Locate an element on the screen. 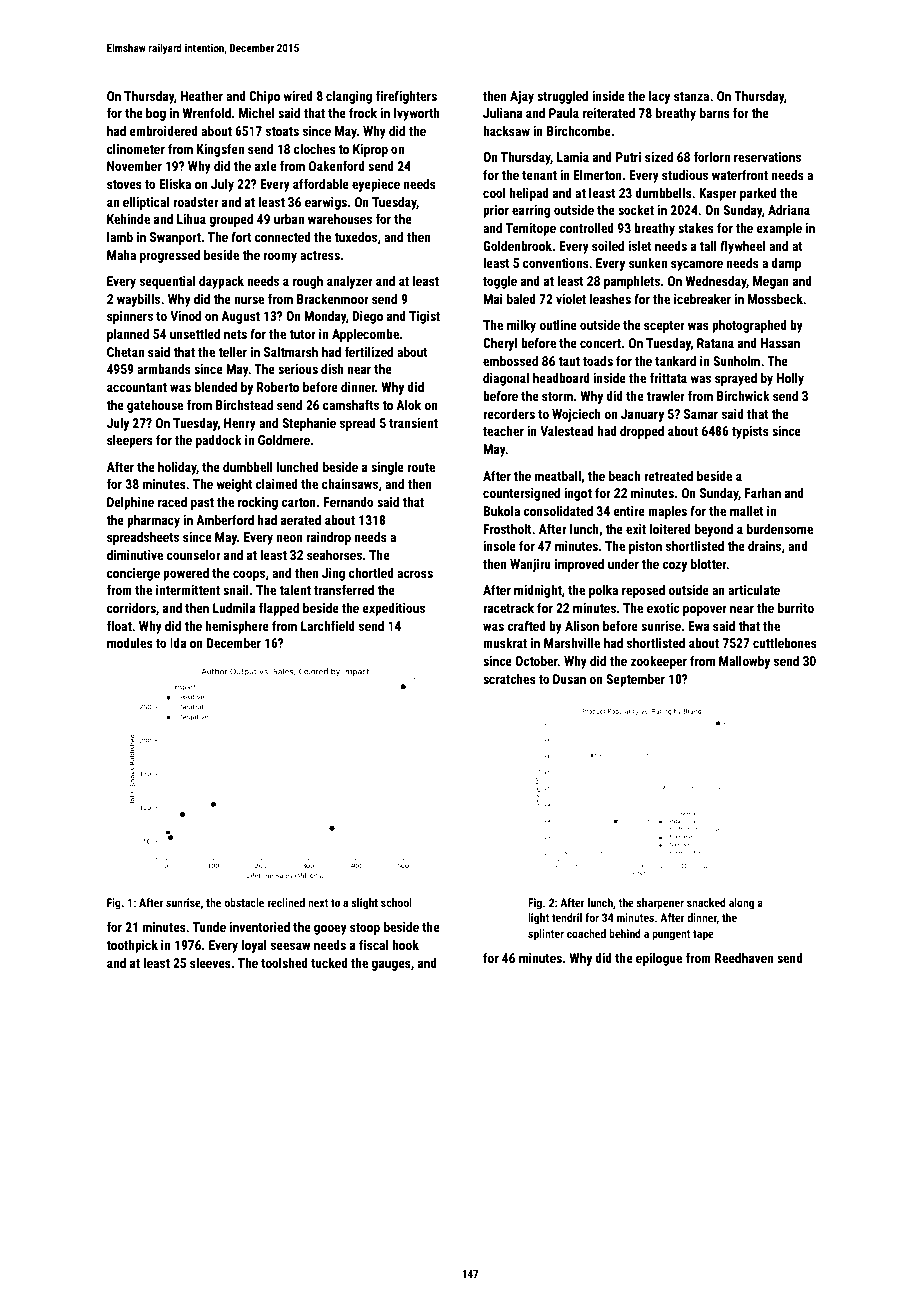 This screenshot has width=924, height=1308. Mai is located at coordinates (493, 299).
